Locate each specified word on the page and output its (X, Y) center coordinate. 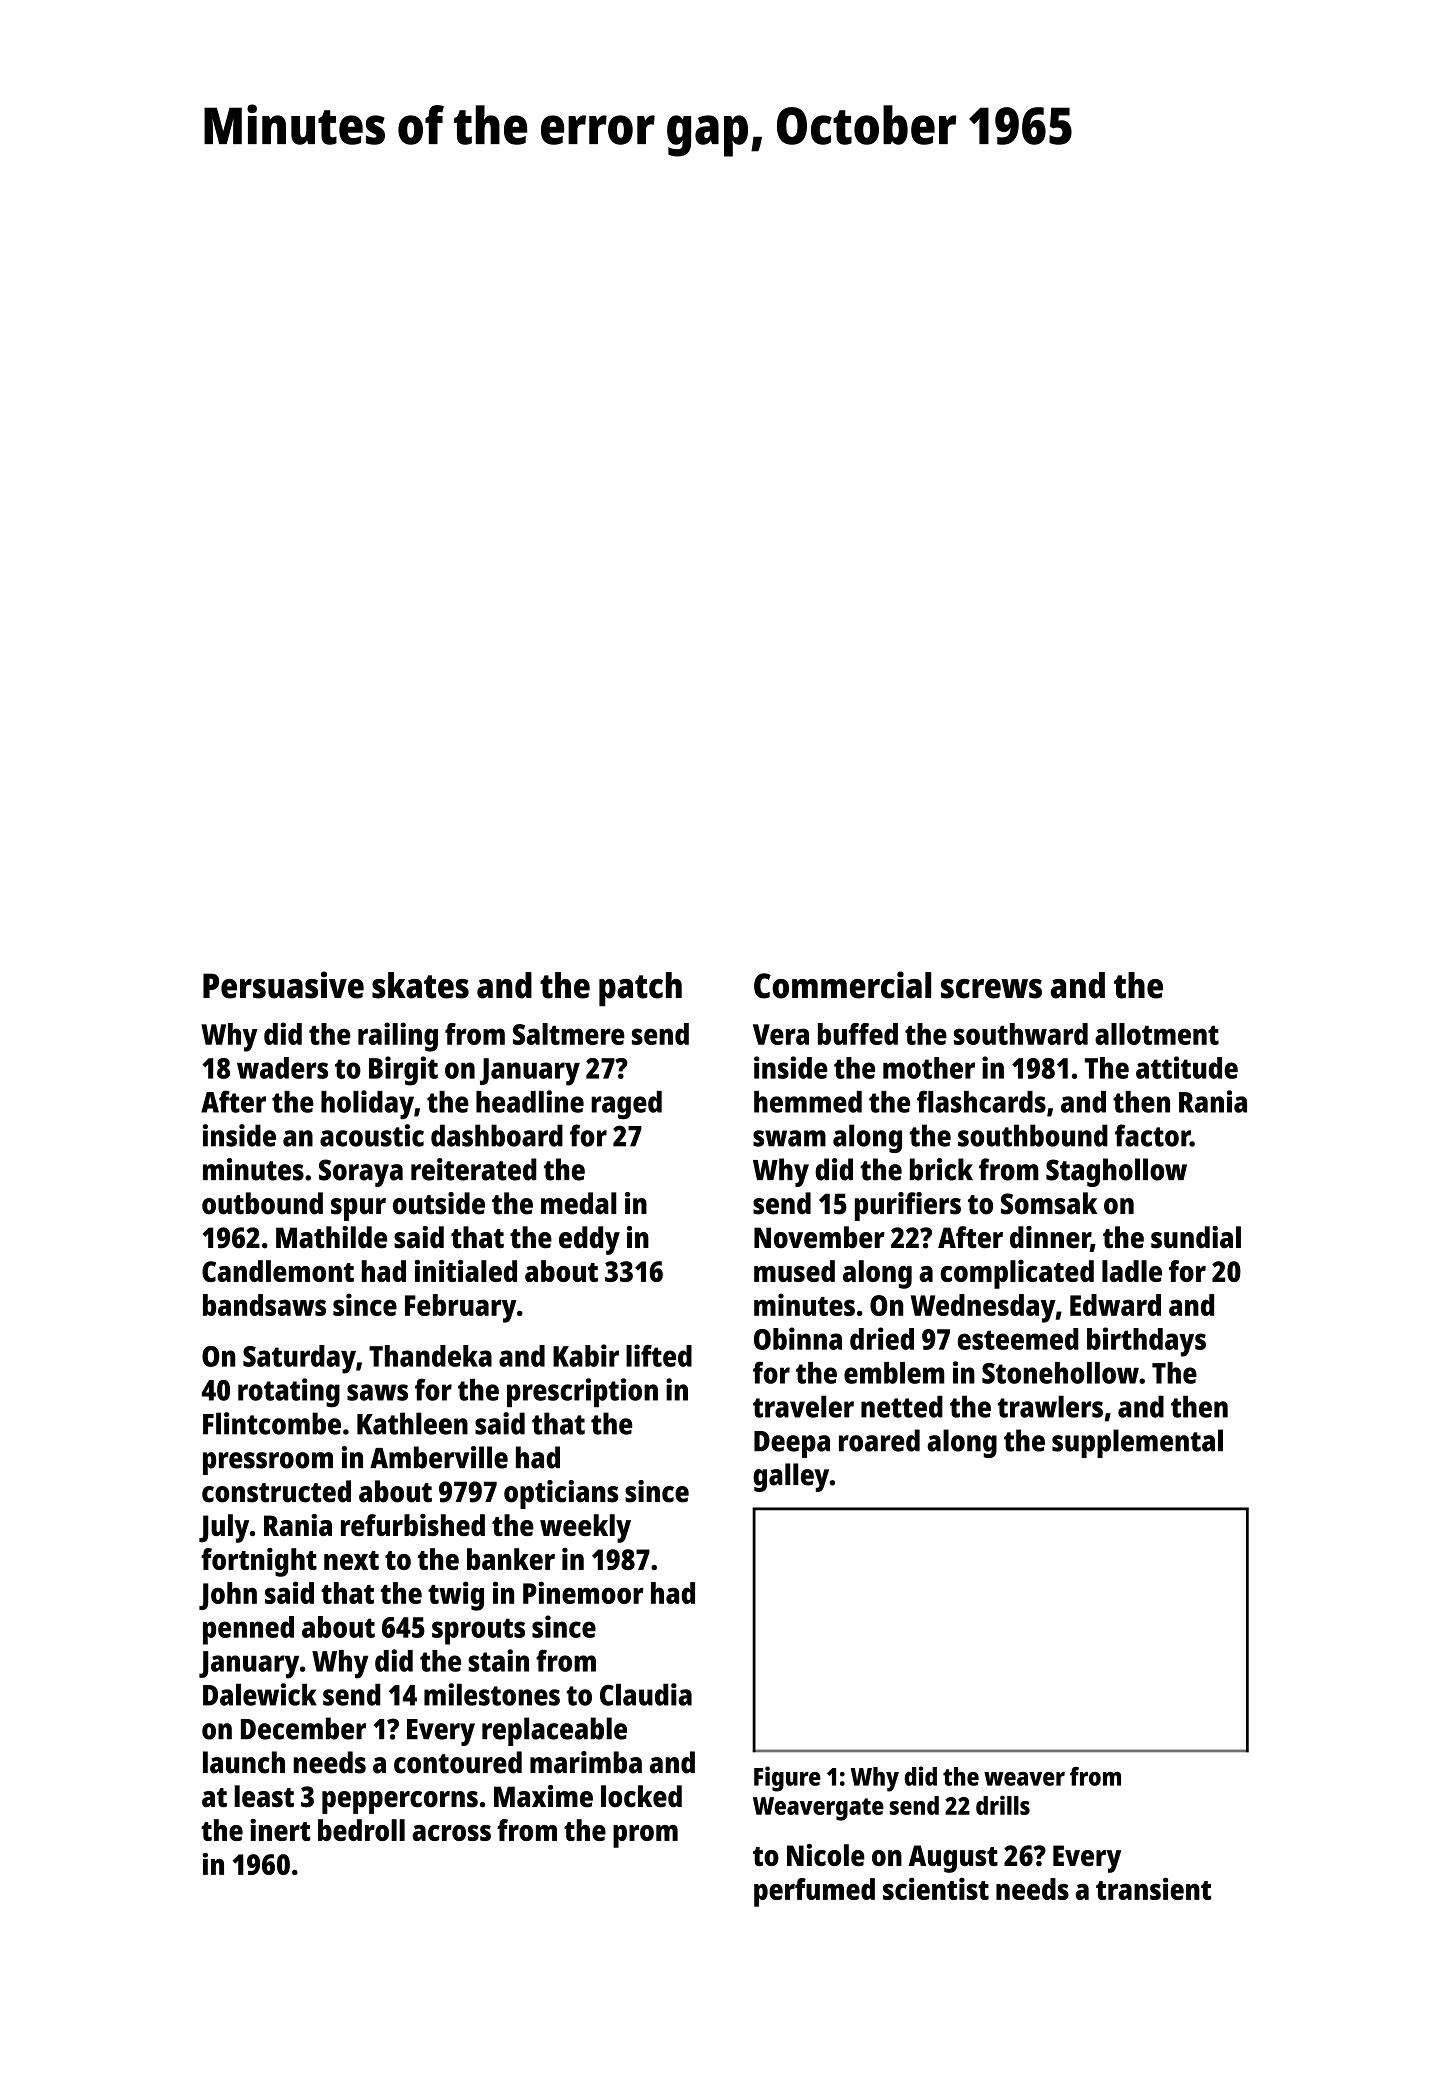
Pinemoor (583, 1592)
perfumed (814, 1892)
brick (941, 1169)
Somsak (1049, 1203)
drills (1003, 1805)
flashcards (981, 1101)
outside (439, 1203)
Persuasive (283, 985)
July (224, 1528)
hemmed (808, 1102)
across (451, 1833)
